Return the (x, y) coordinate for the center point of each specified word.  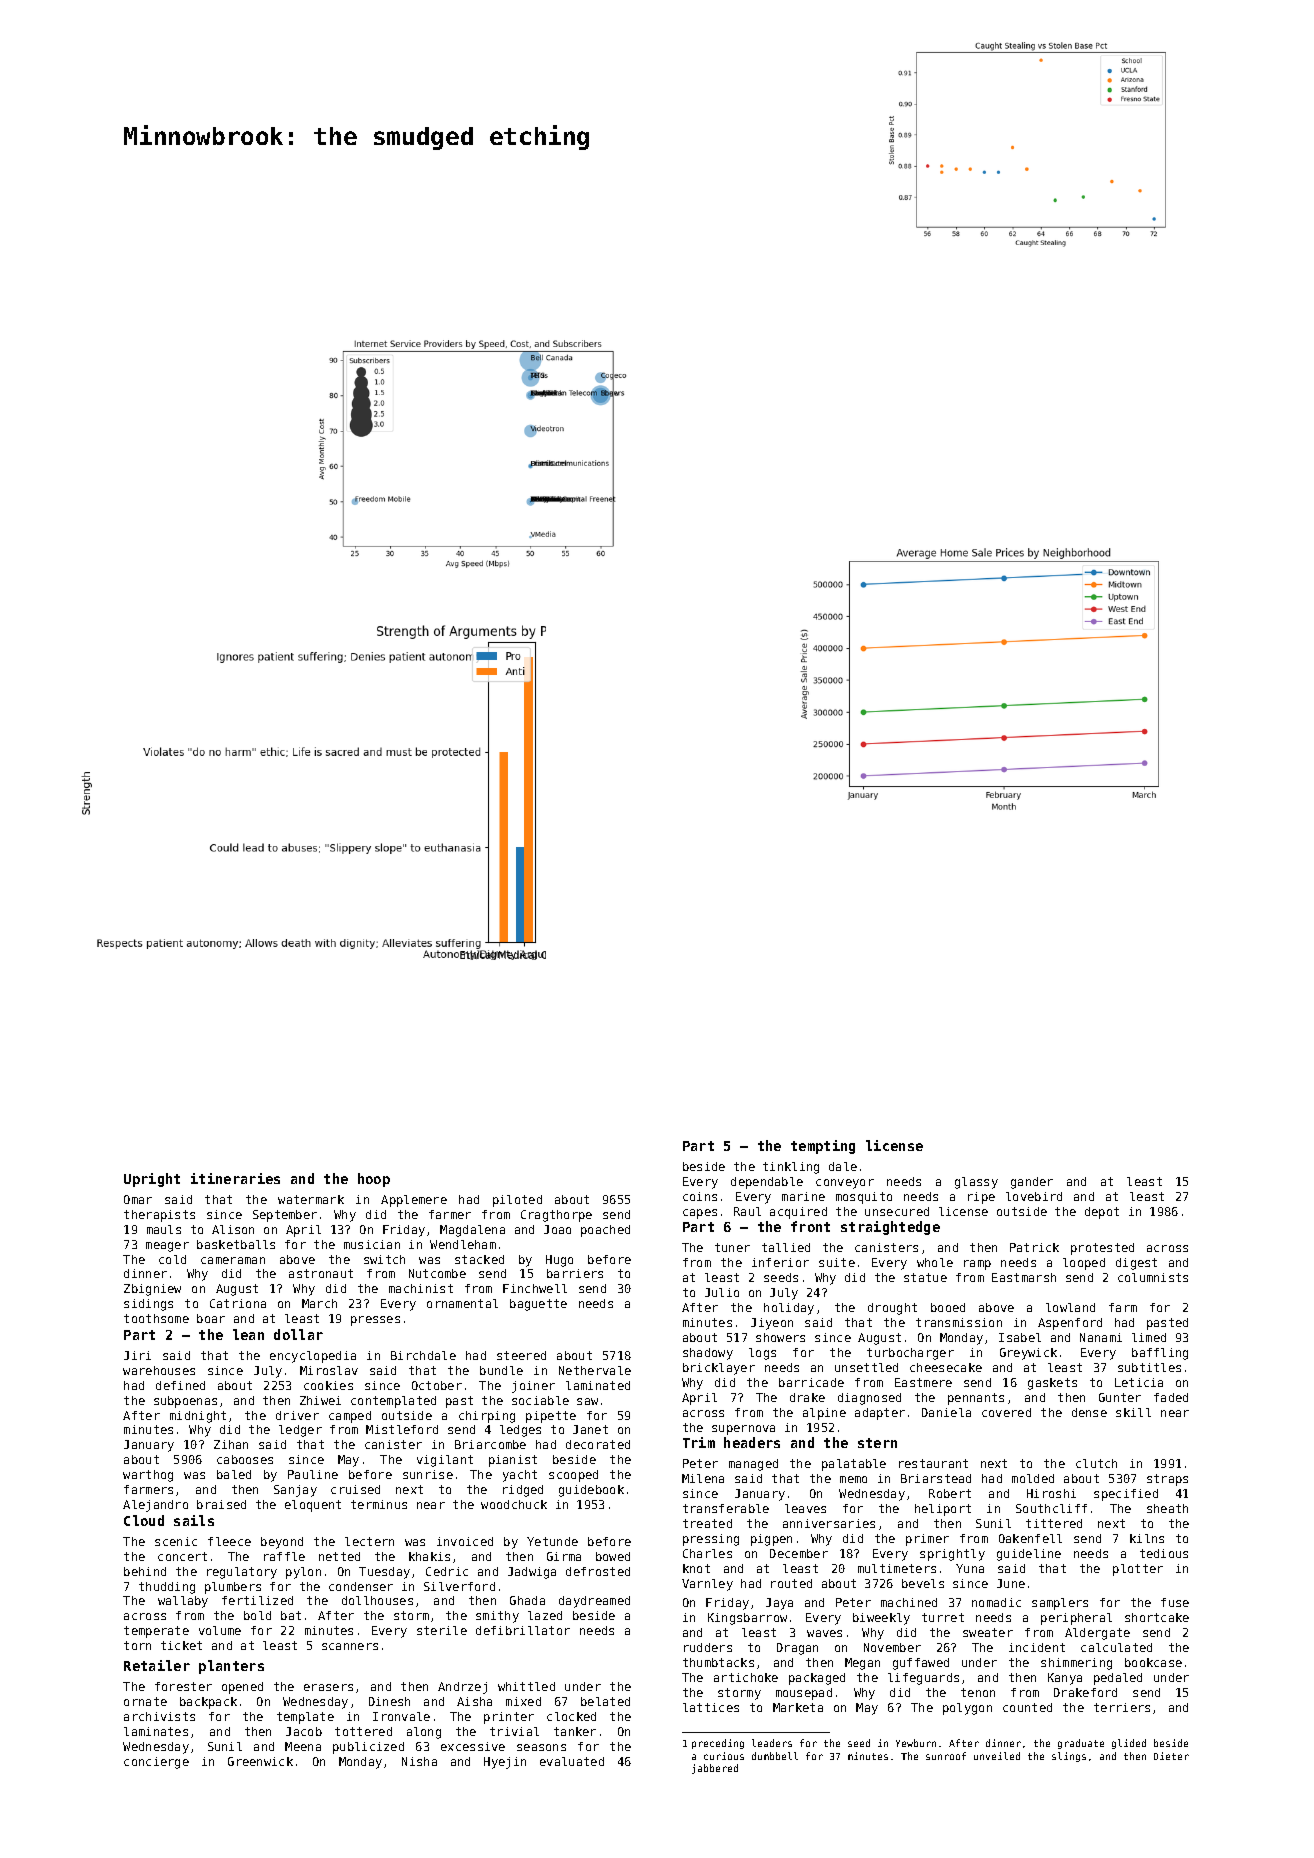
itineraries (235, 1178)
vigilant (445, 1461)
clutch (1096, 1463)
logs (762, 1354)
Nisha (419, 1761)
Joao (557, 1229)
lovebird (1034, 1196)
